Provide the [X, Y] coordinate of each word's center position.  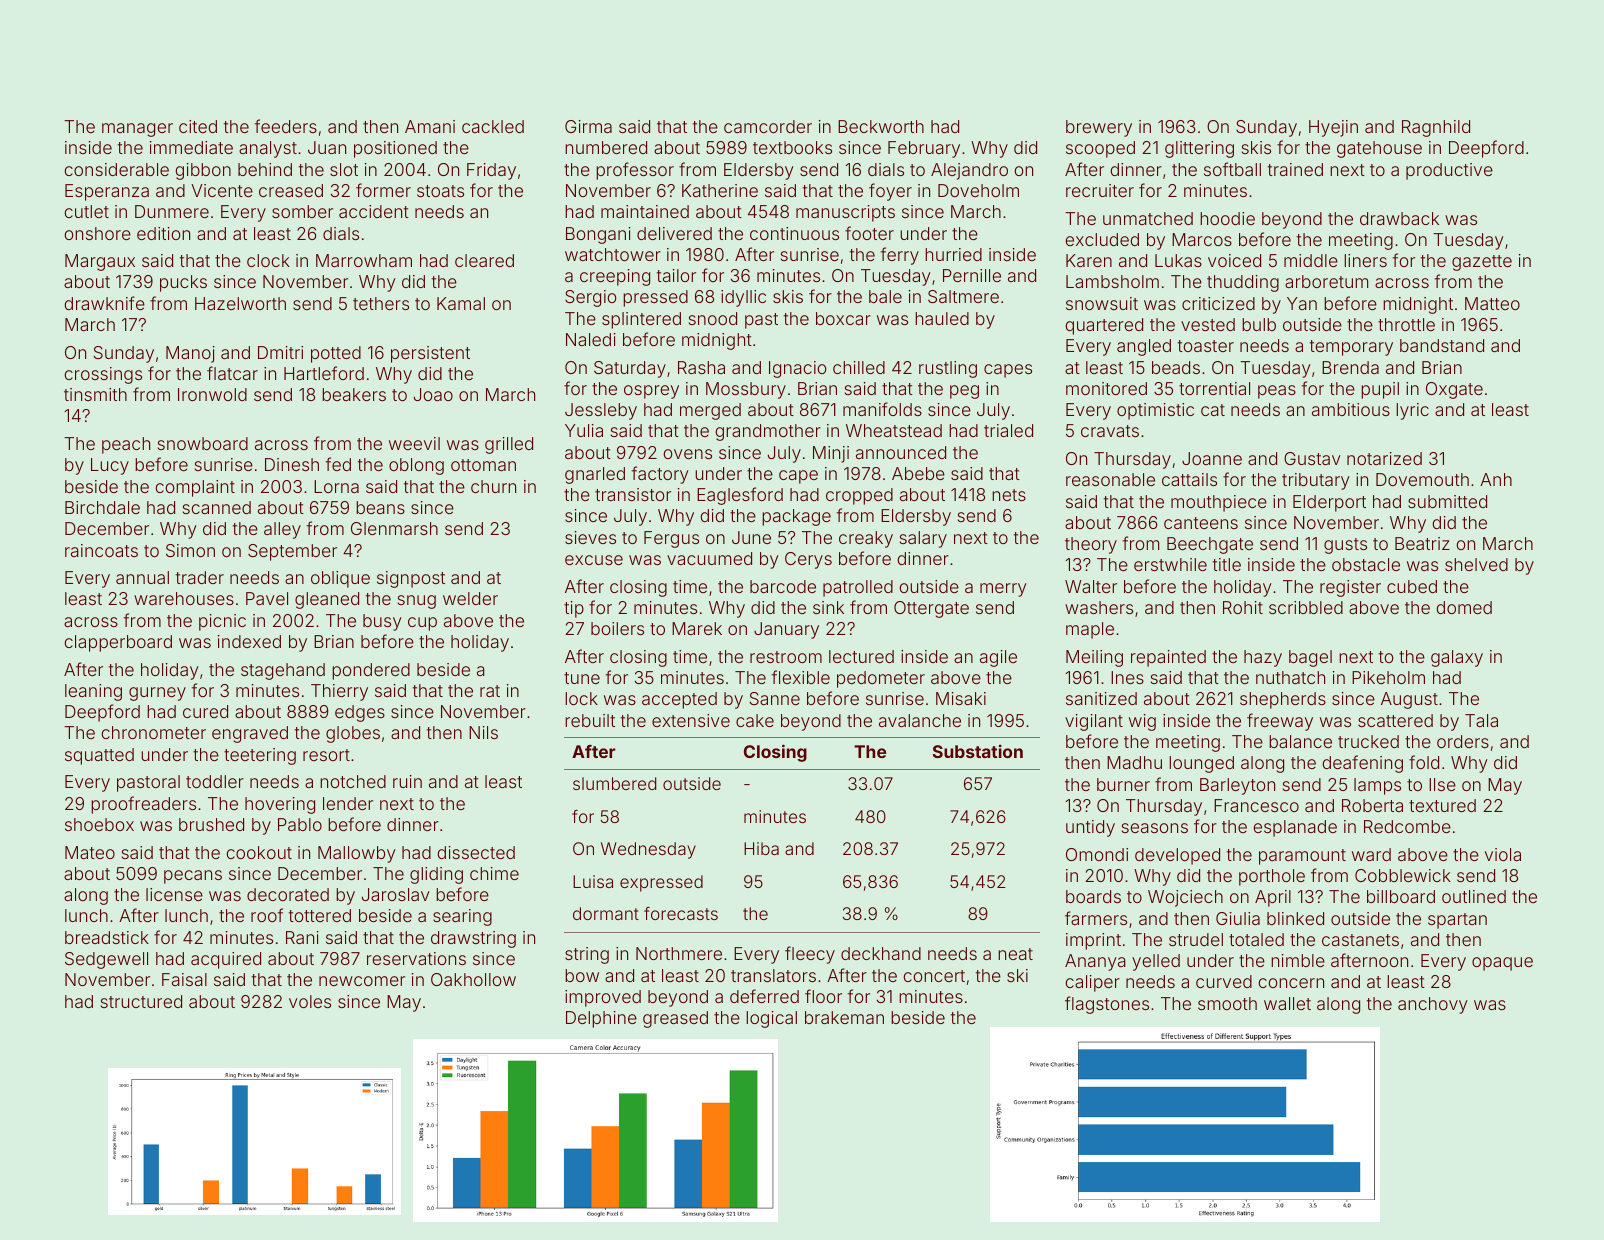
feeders [286, 126]
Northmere [679, 953]
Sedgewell [106, 960]
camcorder [768, 126]
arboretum [1326, 281]
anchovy [1433, 1005]
